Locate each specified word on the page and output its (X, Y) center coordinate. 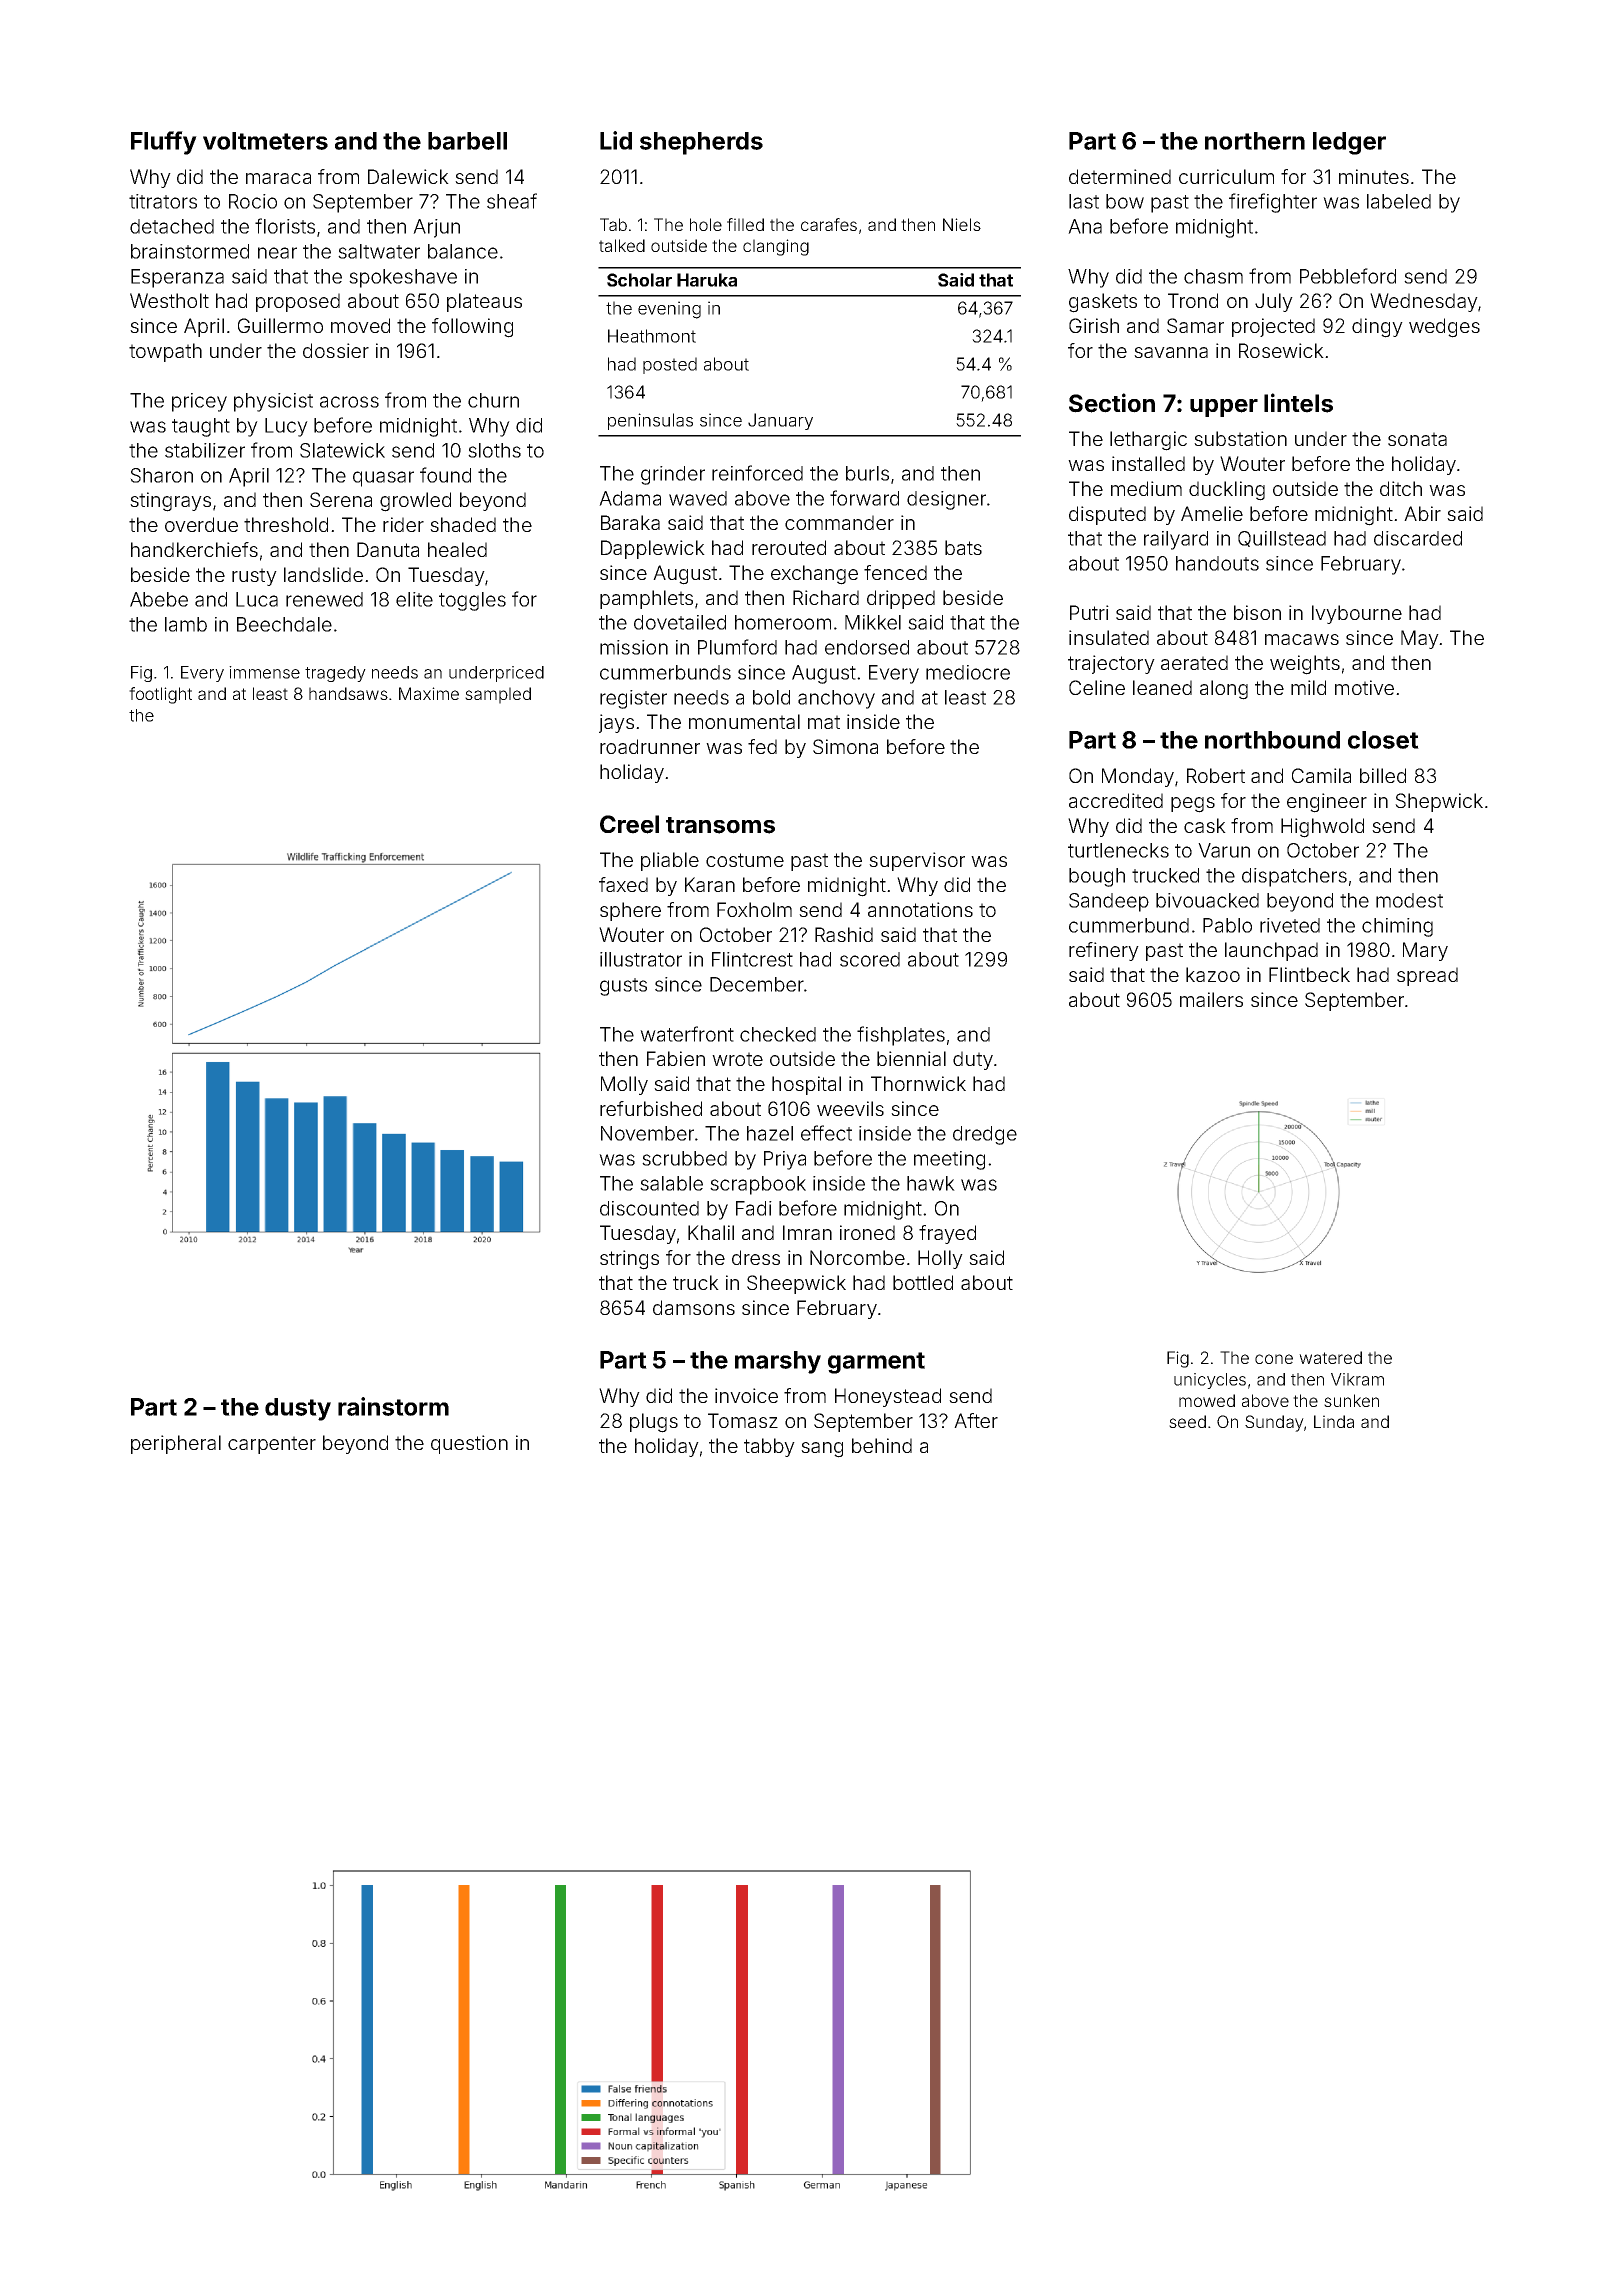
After (976, 1420)
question (469, 1444)
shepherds (701, 143)
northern (1255, 141)
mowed (1207, 1400)
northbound (1272, 740)
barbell (467, 141)
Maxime (429, 693)
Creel (629, 824)
